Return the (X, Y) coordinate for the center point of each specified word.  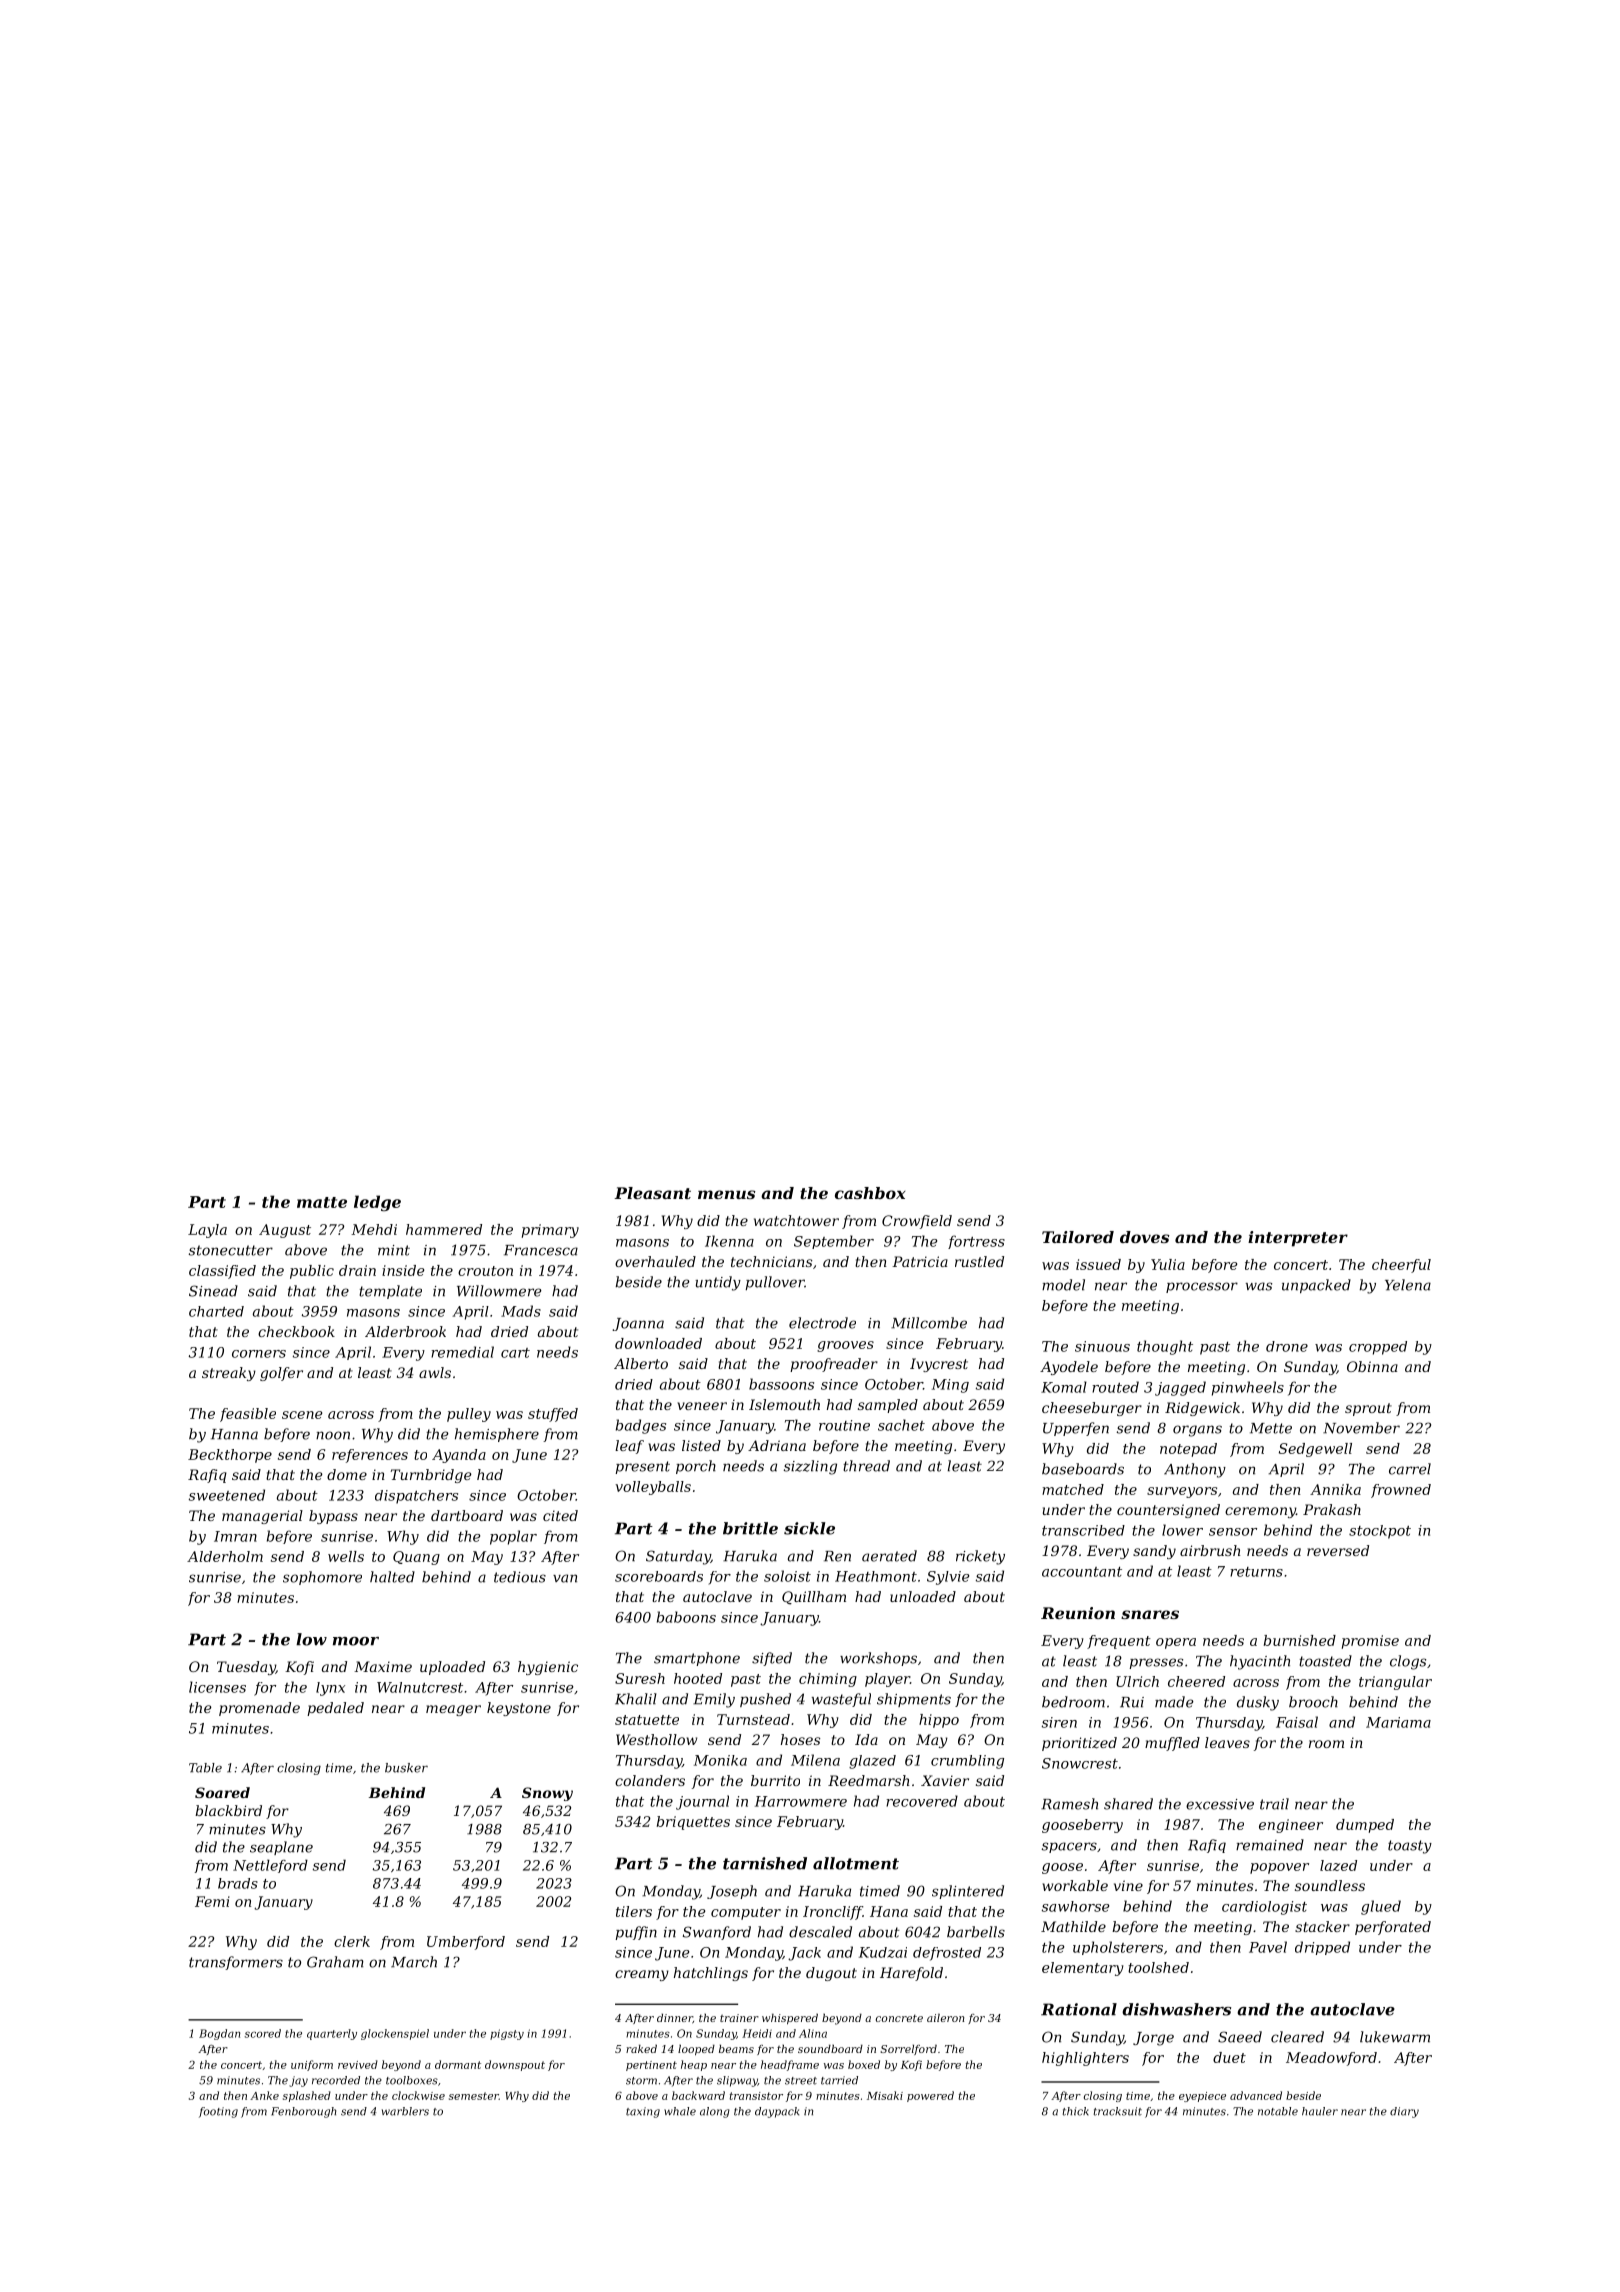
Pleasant (652, 1193)
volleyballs (653, 1488)
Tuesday (246, 1668)
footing (218, 2112)
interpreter (1298, 1239)
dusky (1258, 1703)
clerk (352, 1941)
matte (322, 1202)
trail (1274, 1804)
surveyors (1182, 1492)
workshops (878, 1659)
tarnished (765, 1863)
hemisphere (497, 1435)
